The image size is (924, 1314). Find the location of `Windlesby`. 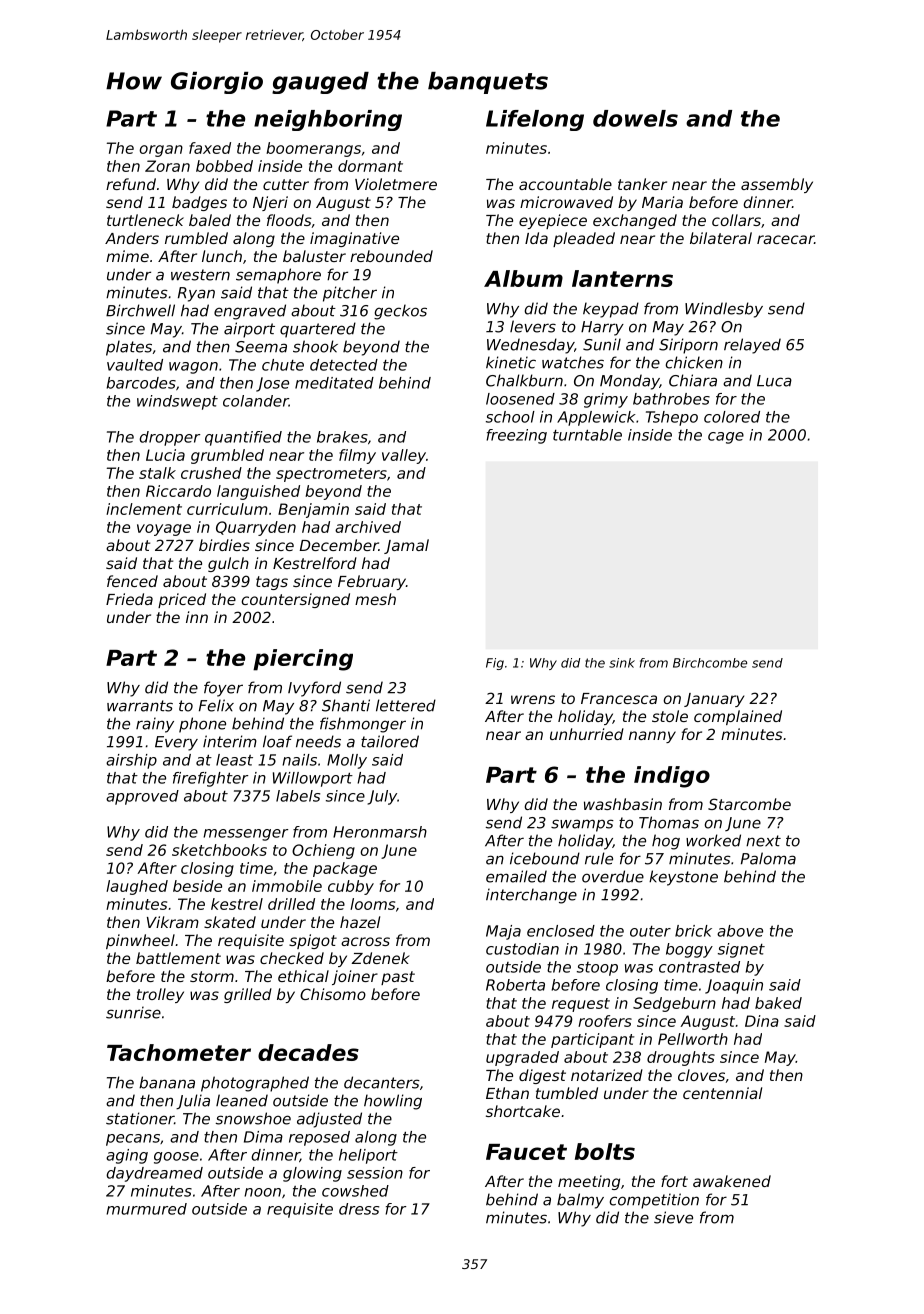

Windlesby is located at coordinates (724, 310).
